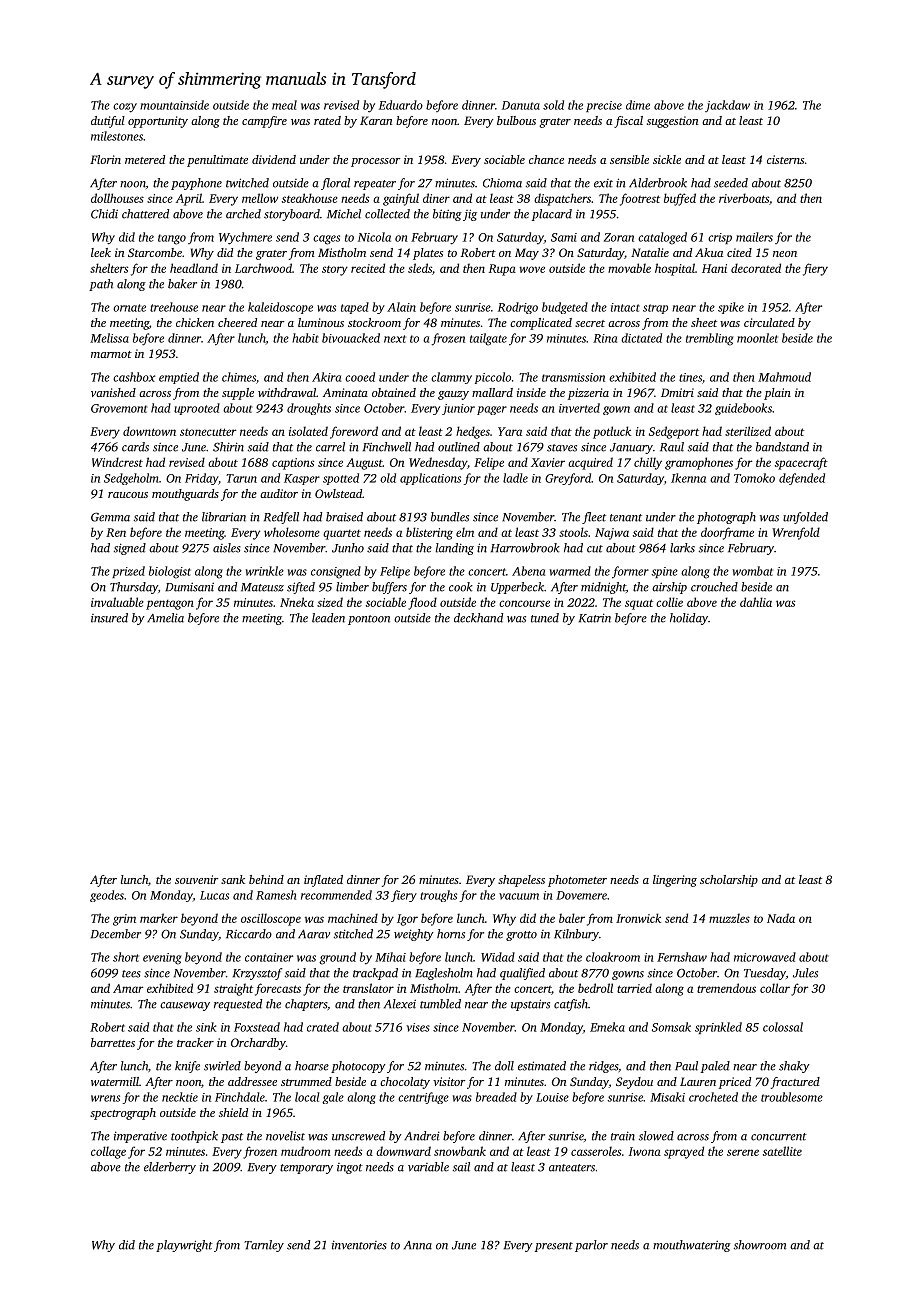 The width and height of the screenshot is (924, 1308). I want to click on Wychmere, so click(245, 238).
